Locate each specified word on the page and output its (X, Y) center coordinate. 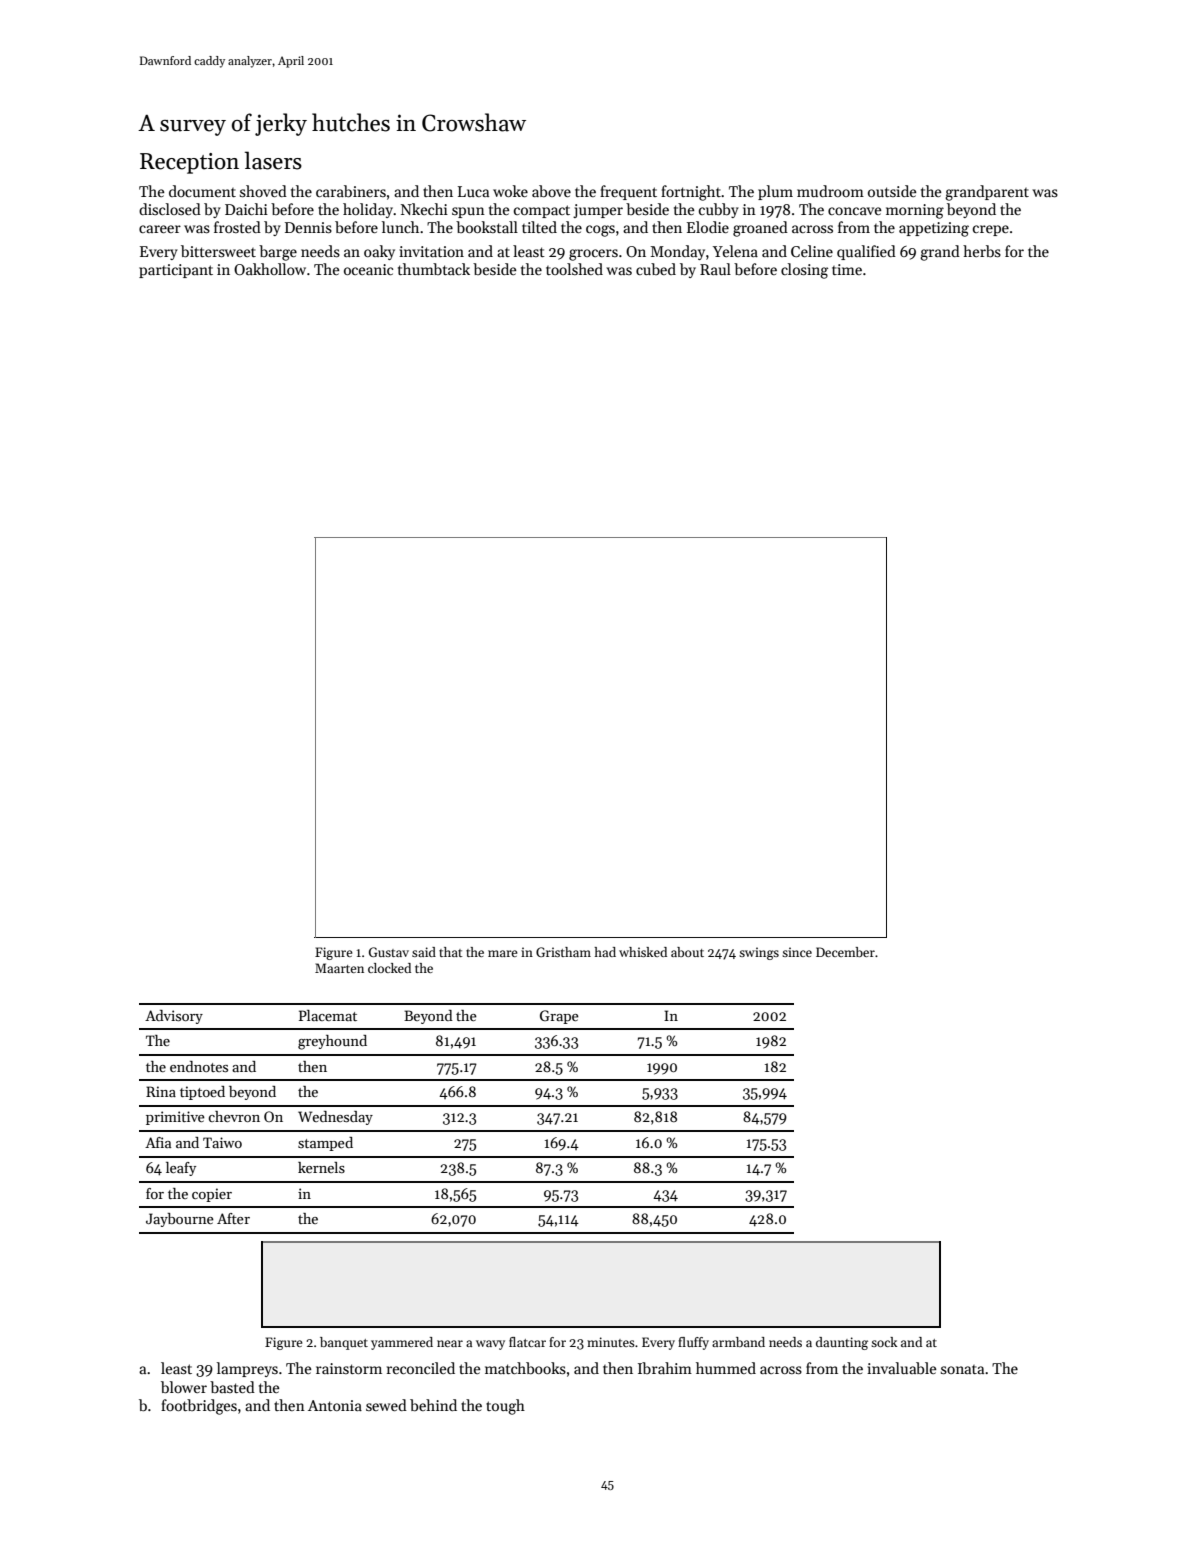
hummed (726, 1368)
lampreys (247, 1369)
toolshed (574, 269)
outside (892, 191)
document (202, 191)
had (605, 952)
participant (176, 271)
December (845, 952)
